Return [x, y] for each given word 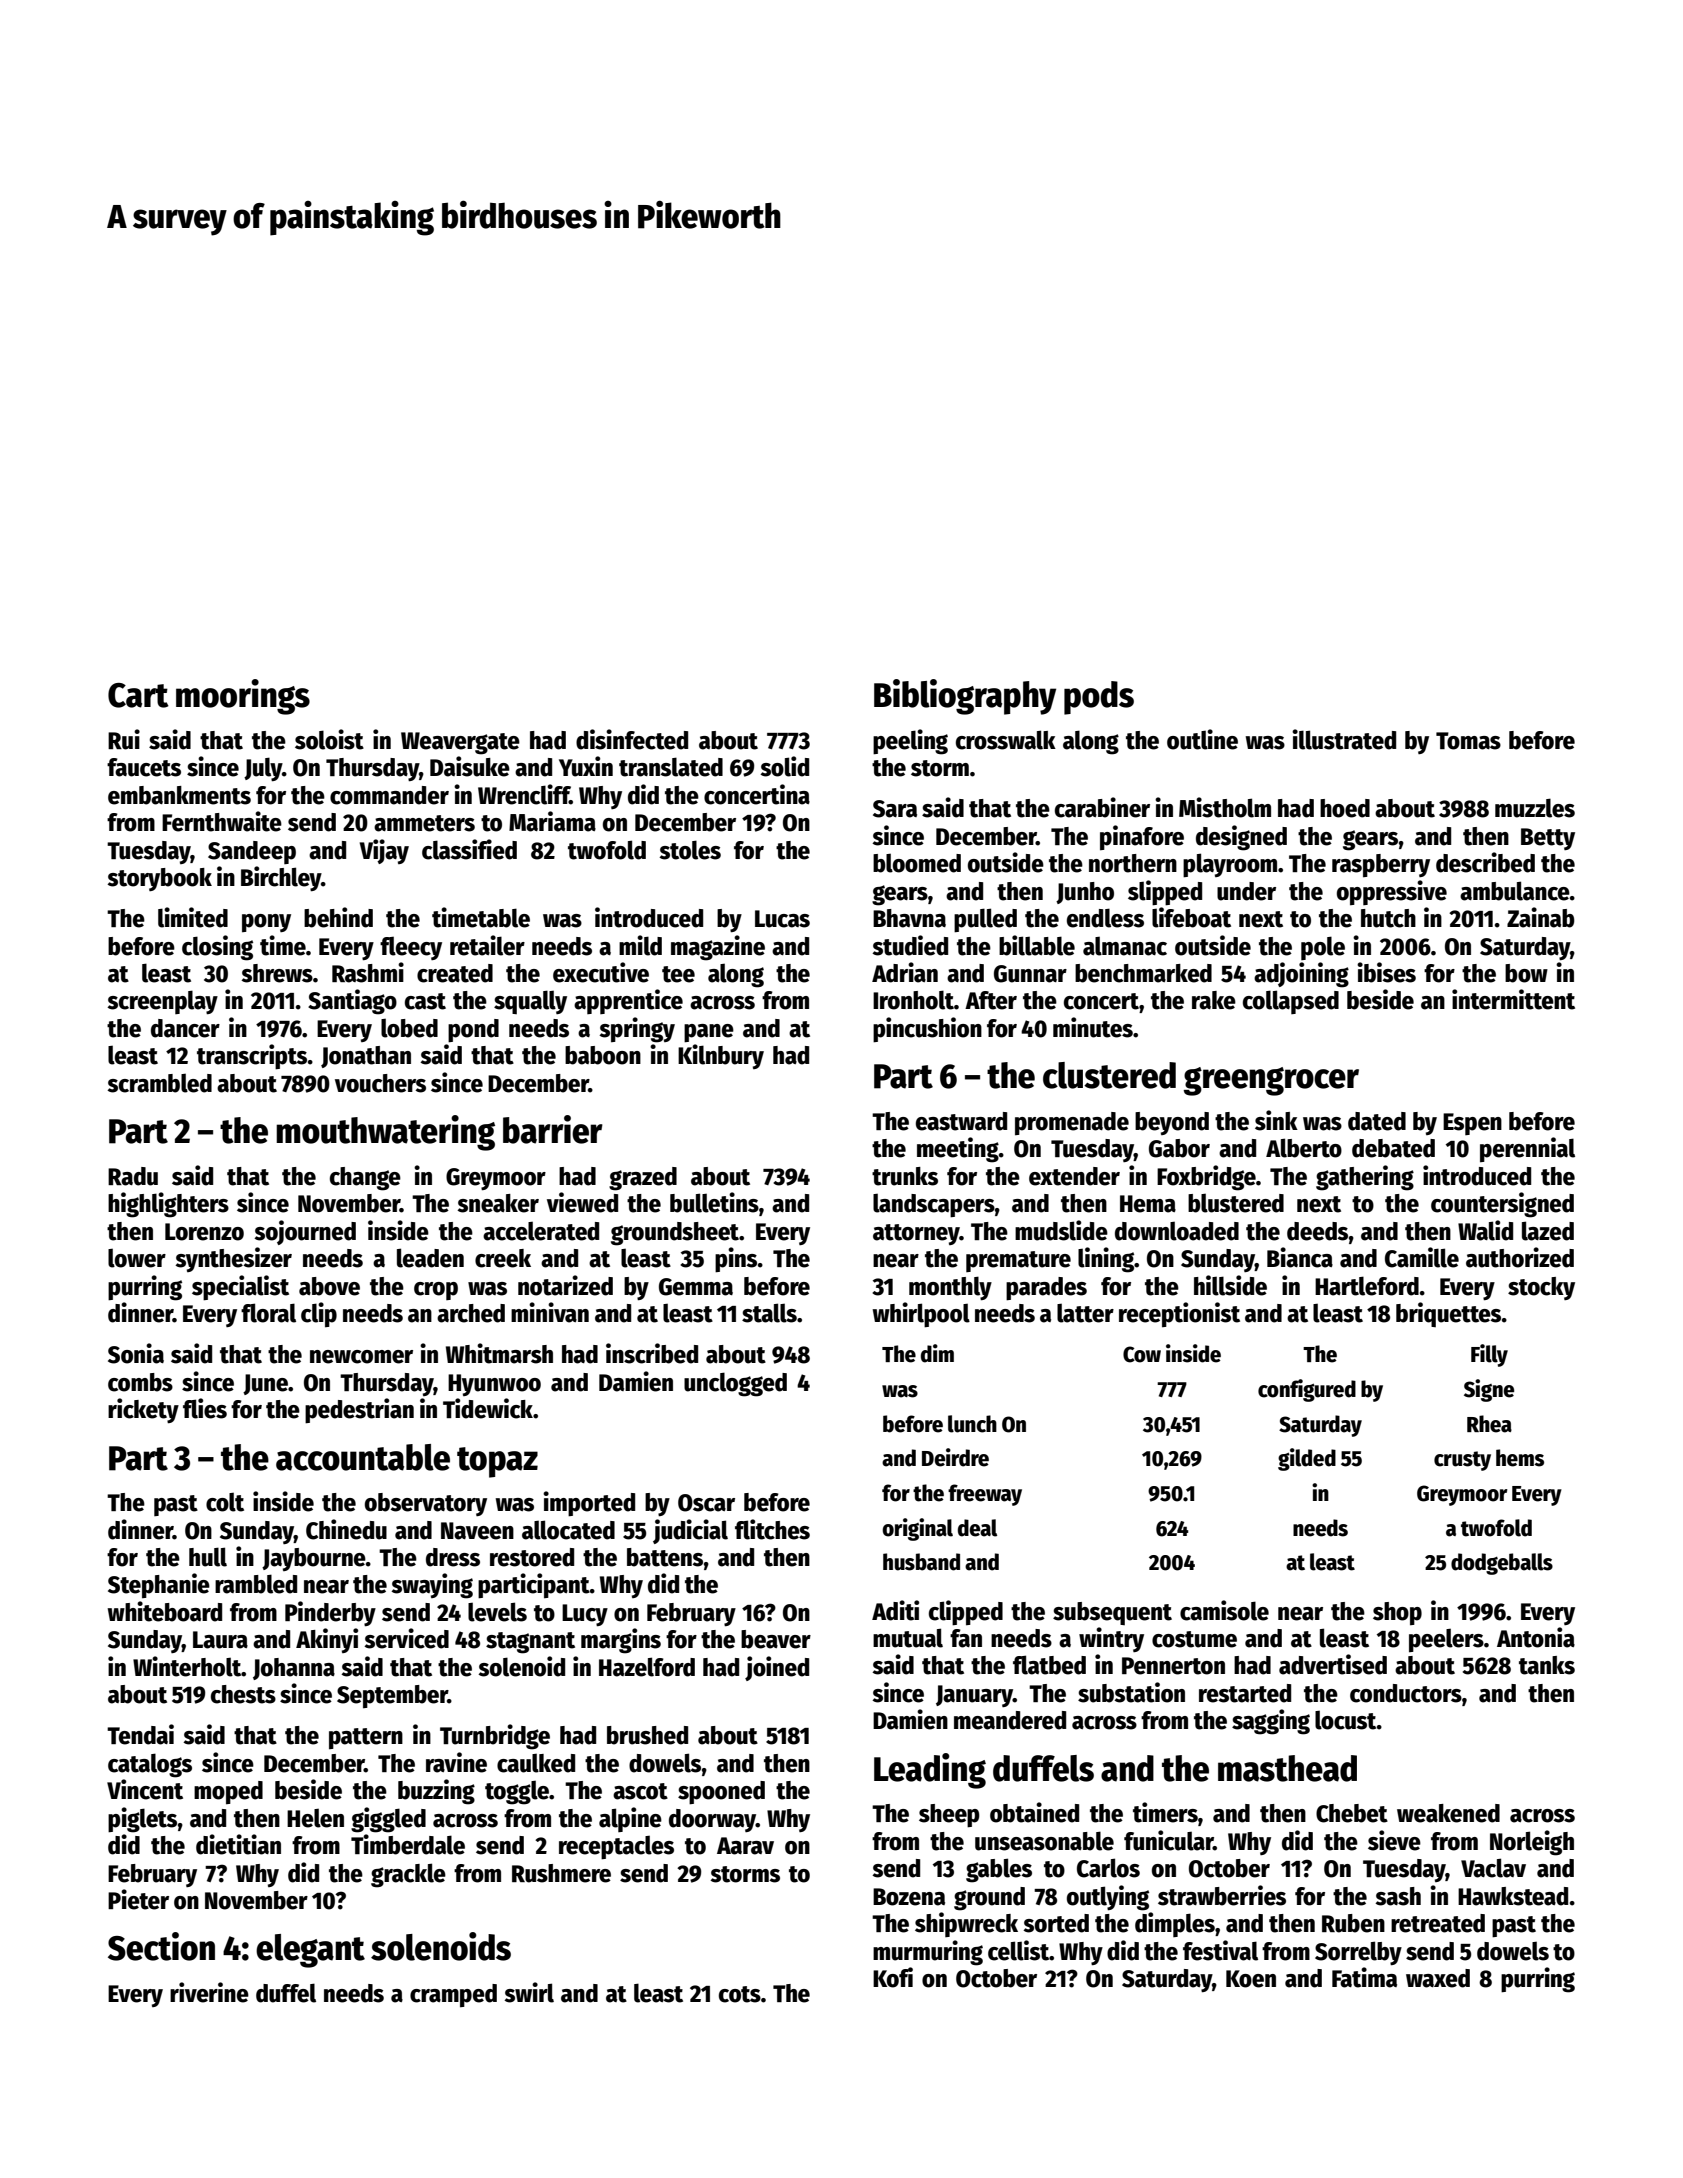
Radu [133, 1176]
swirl [529, 1992]
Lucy [585, 1615]
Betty [1548, 839]
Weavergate [460, 743]
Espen [1472, 1124]
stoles [690, 850]
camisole [1224, 1610]
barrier [553, 1129]
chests [243, 1694]
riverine [209, 1992]
